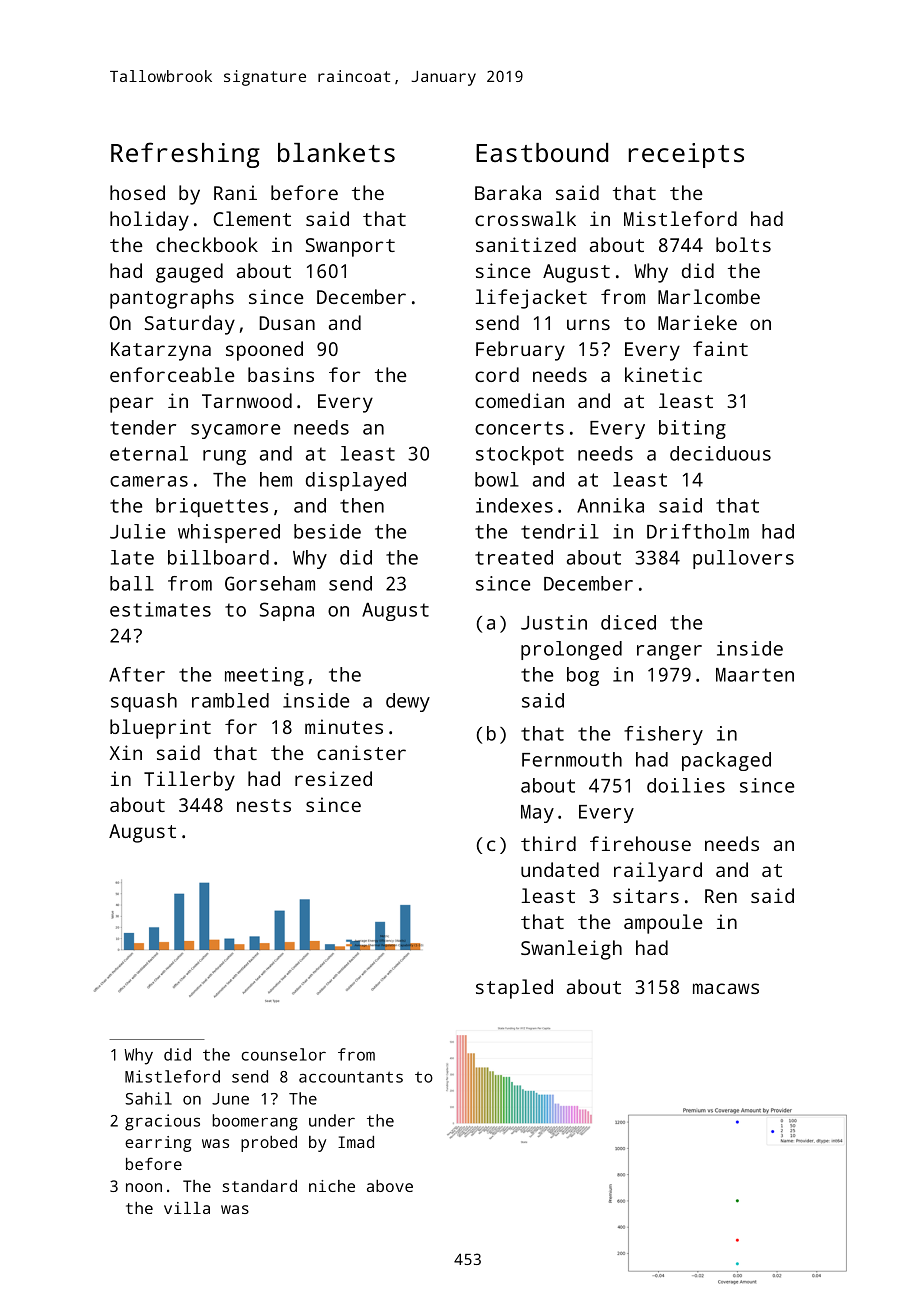  I want to click on then, so click(362, 505).
